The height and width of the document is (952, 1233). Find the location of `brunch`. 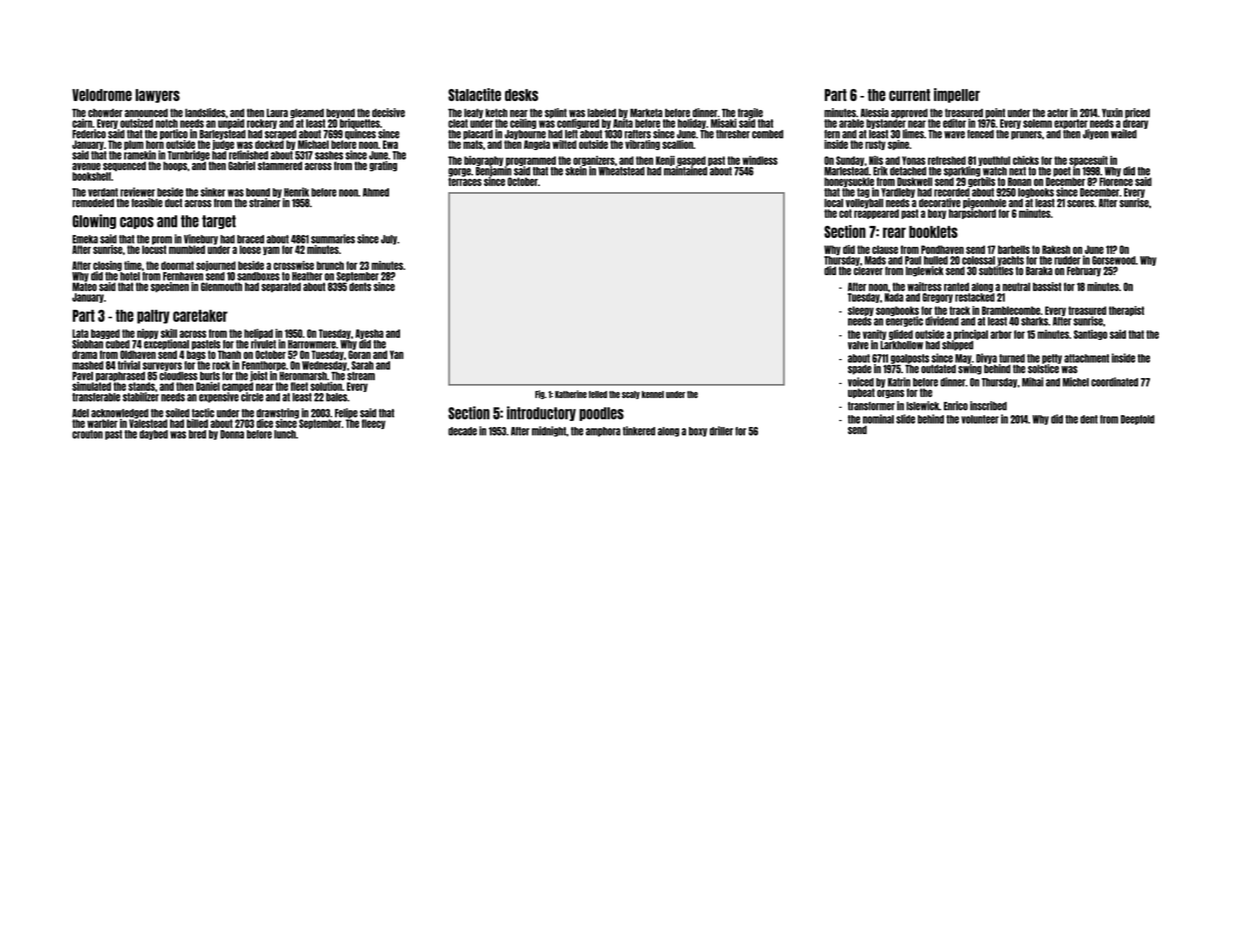

brunch is located at coordinates (330, 265).
